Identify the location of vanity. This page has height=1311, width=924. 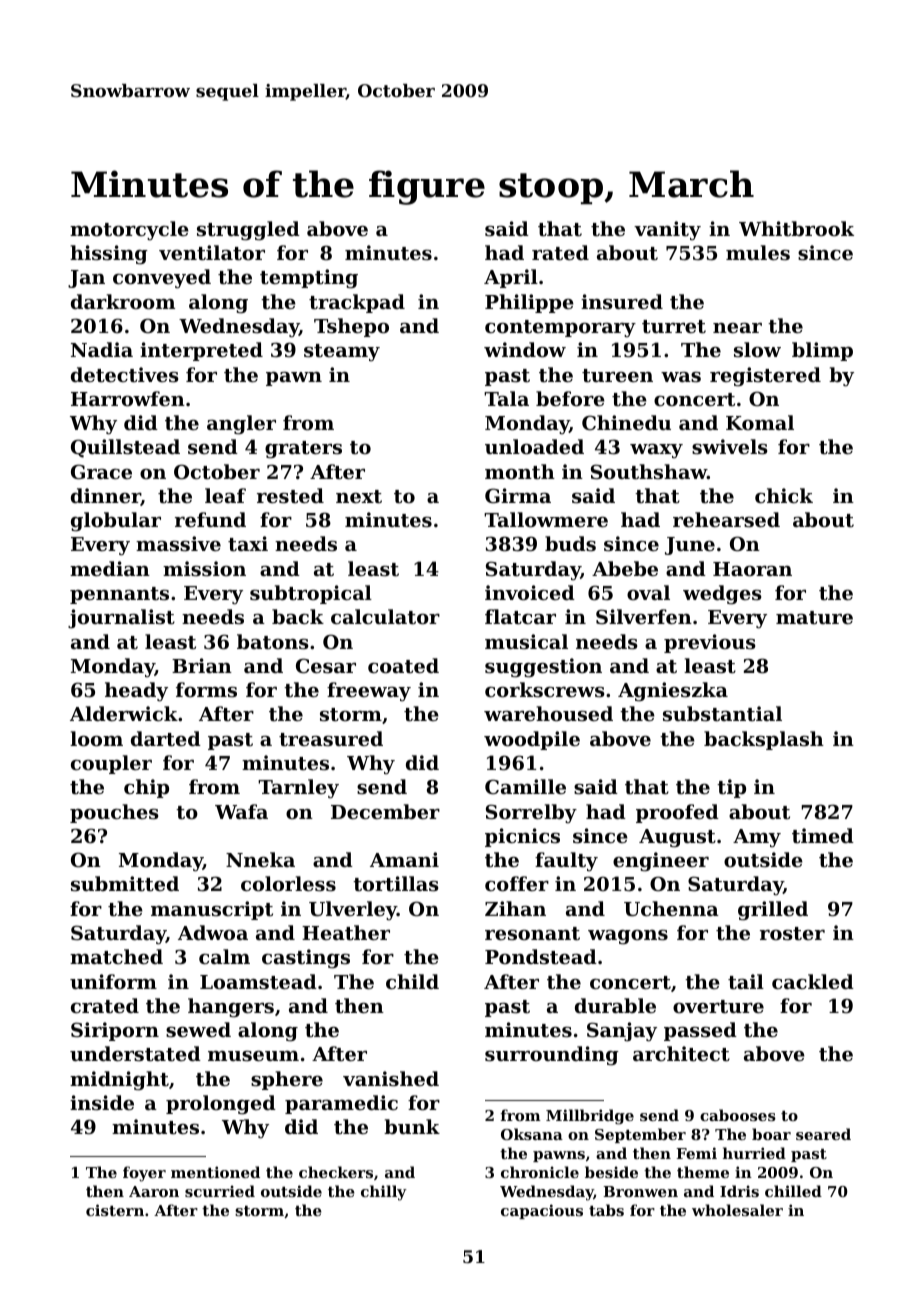
(667, 230).
